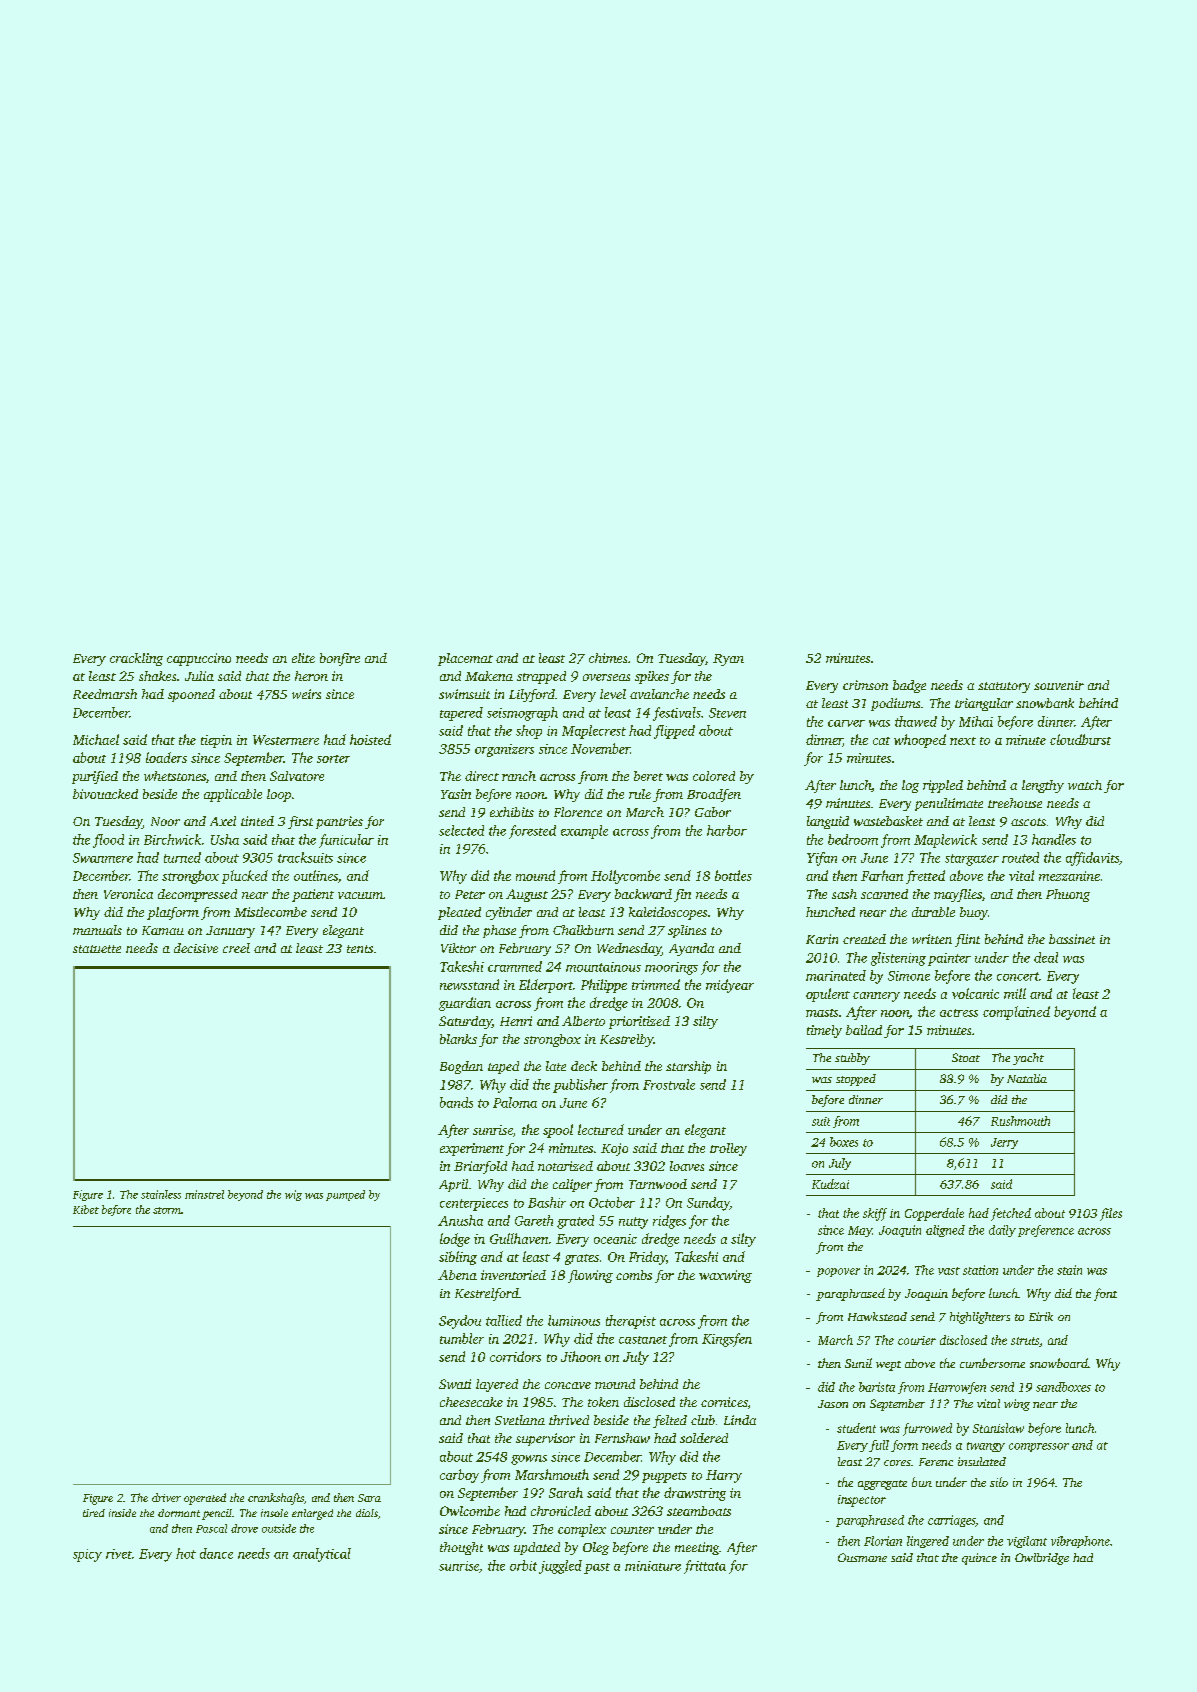 The image size is (1197, 1692). What do you see at coordinates (166, 1497) in the screenshot?
I see `driver` at bounding box center [166, 1497].
